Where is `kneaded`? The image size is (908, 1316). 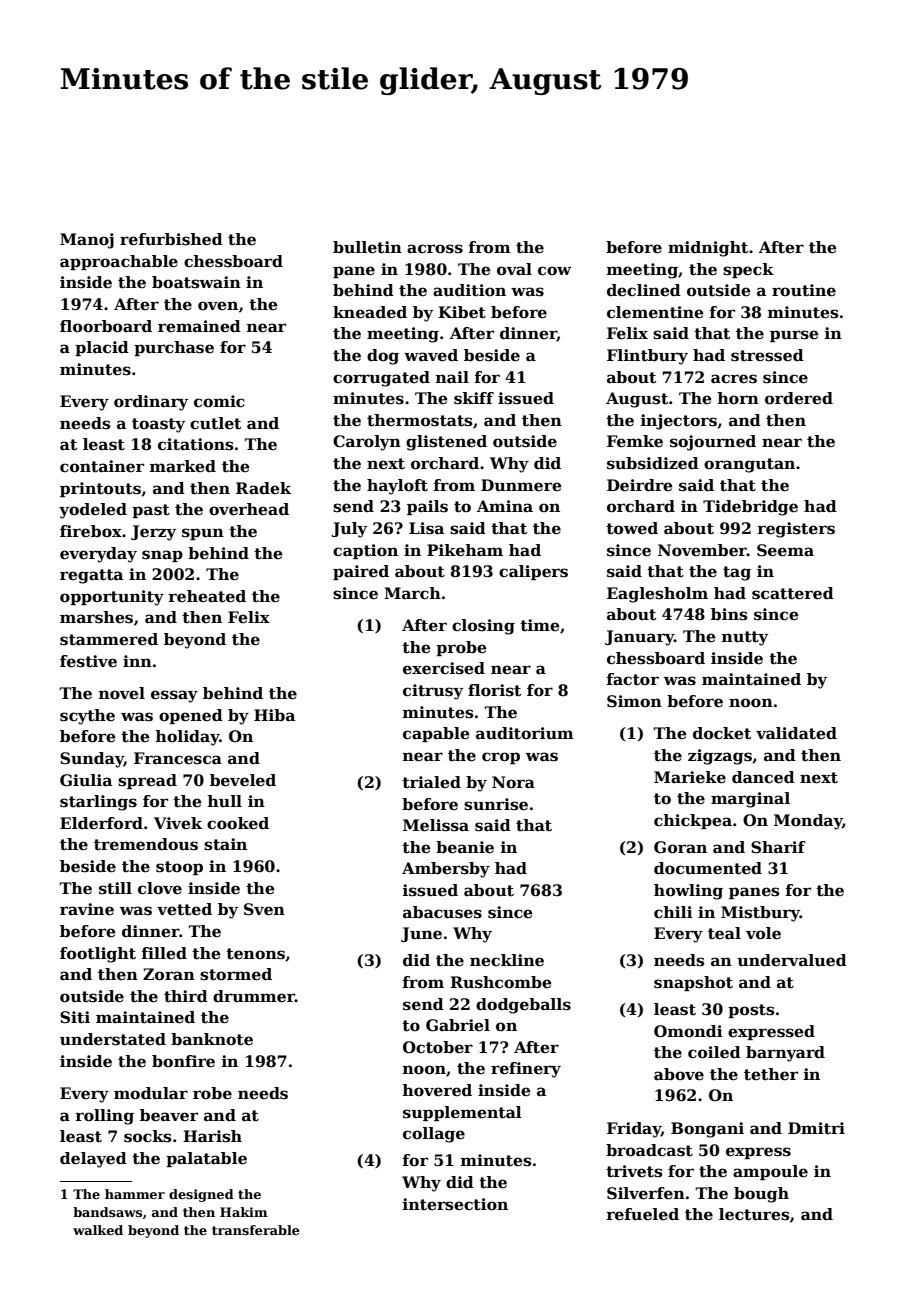
kneaded is located at coordinates (370, 312).
